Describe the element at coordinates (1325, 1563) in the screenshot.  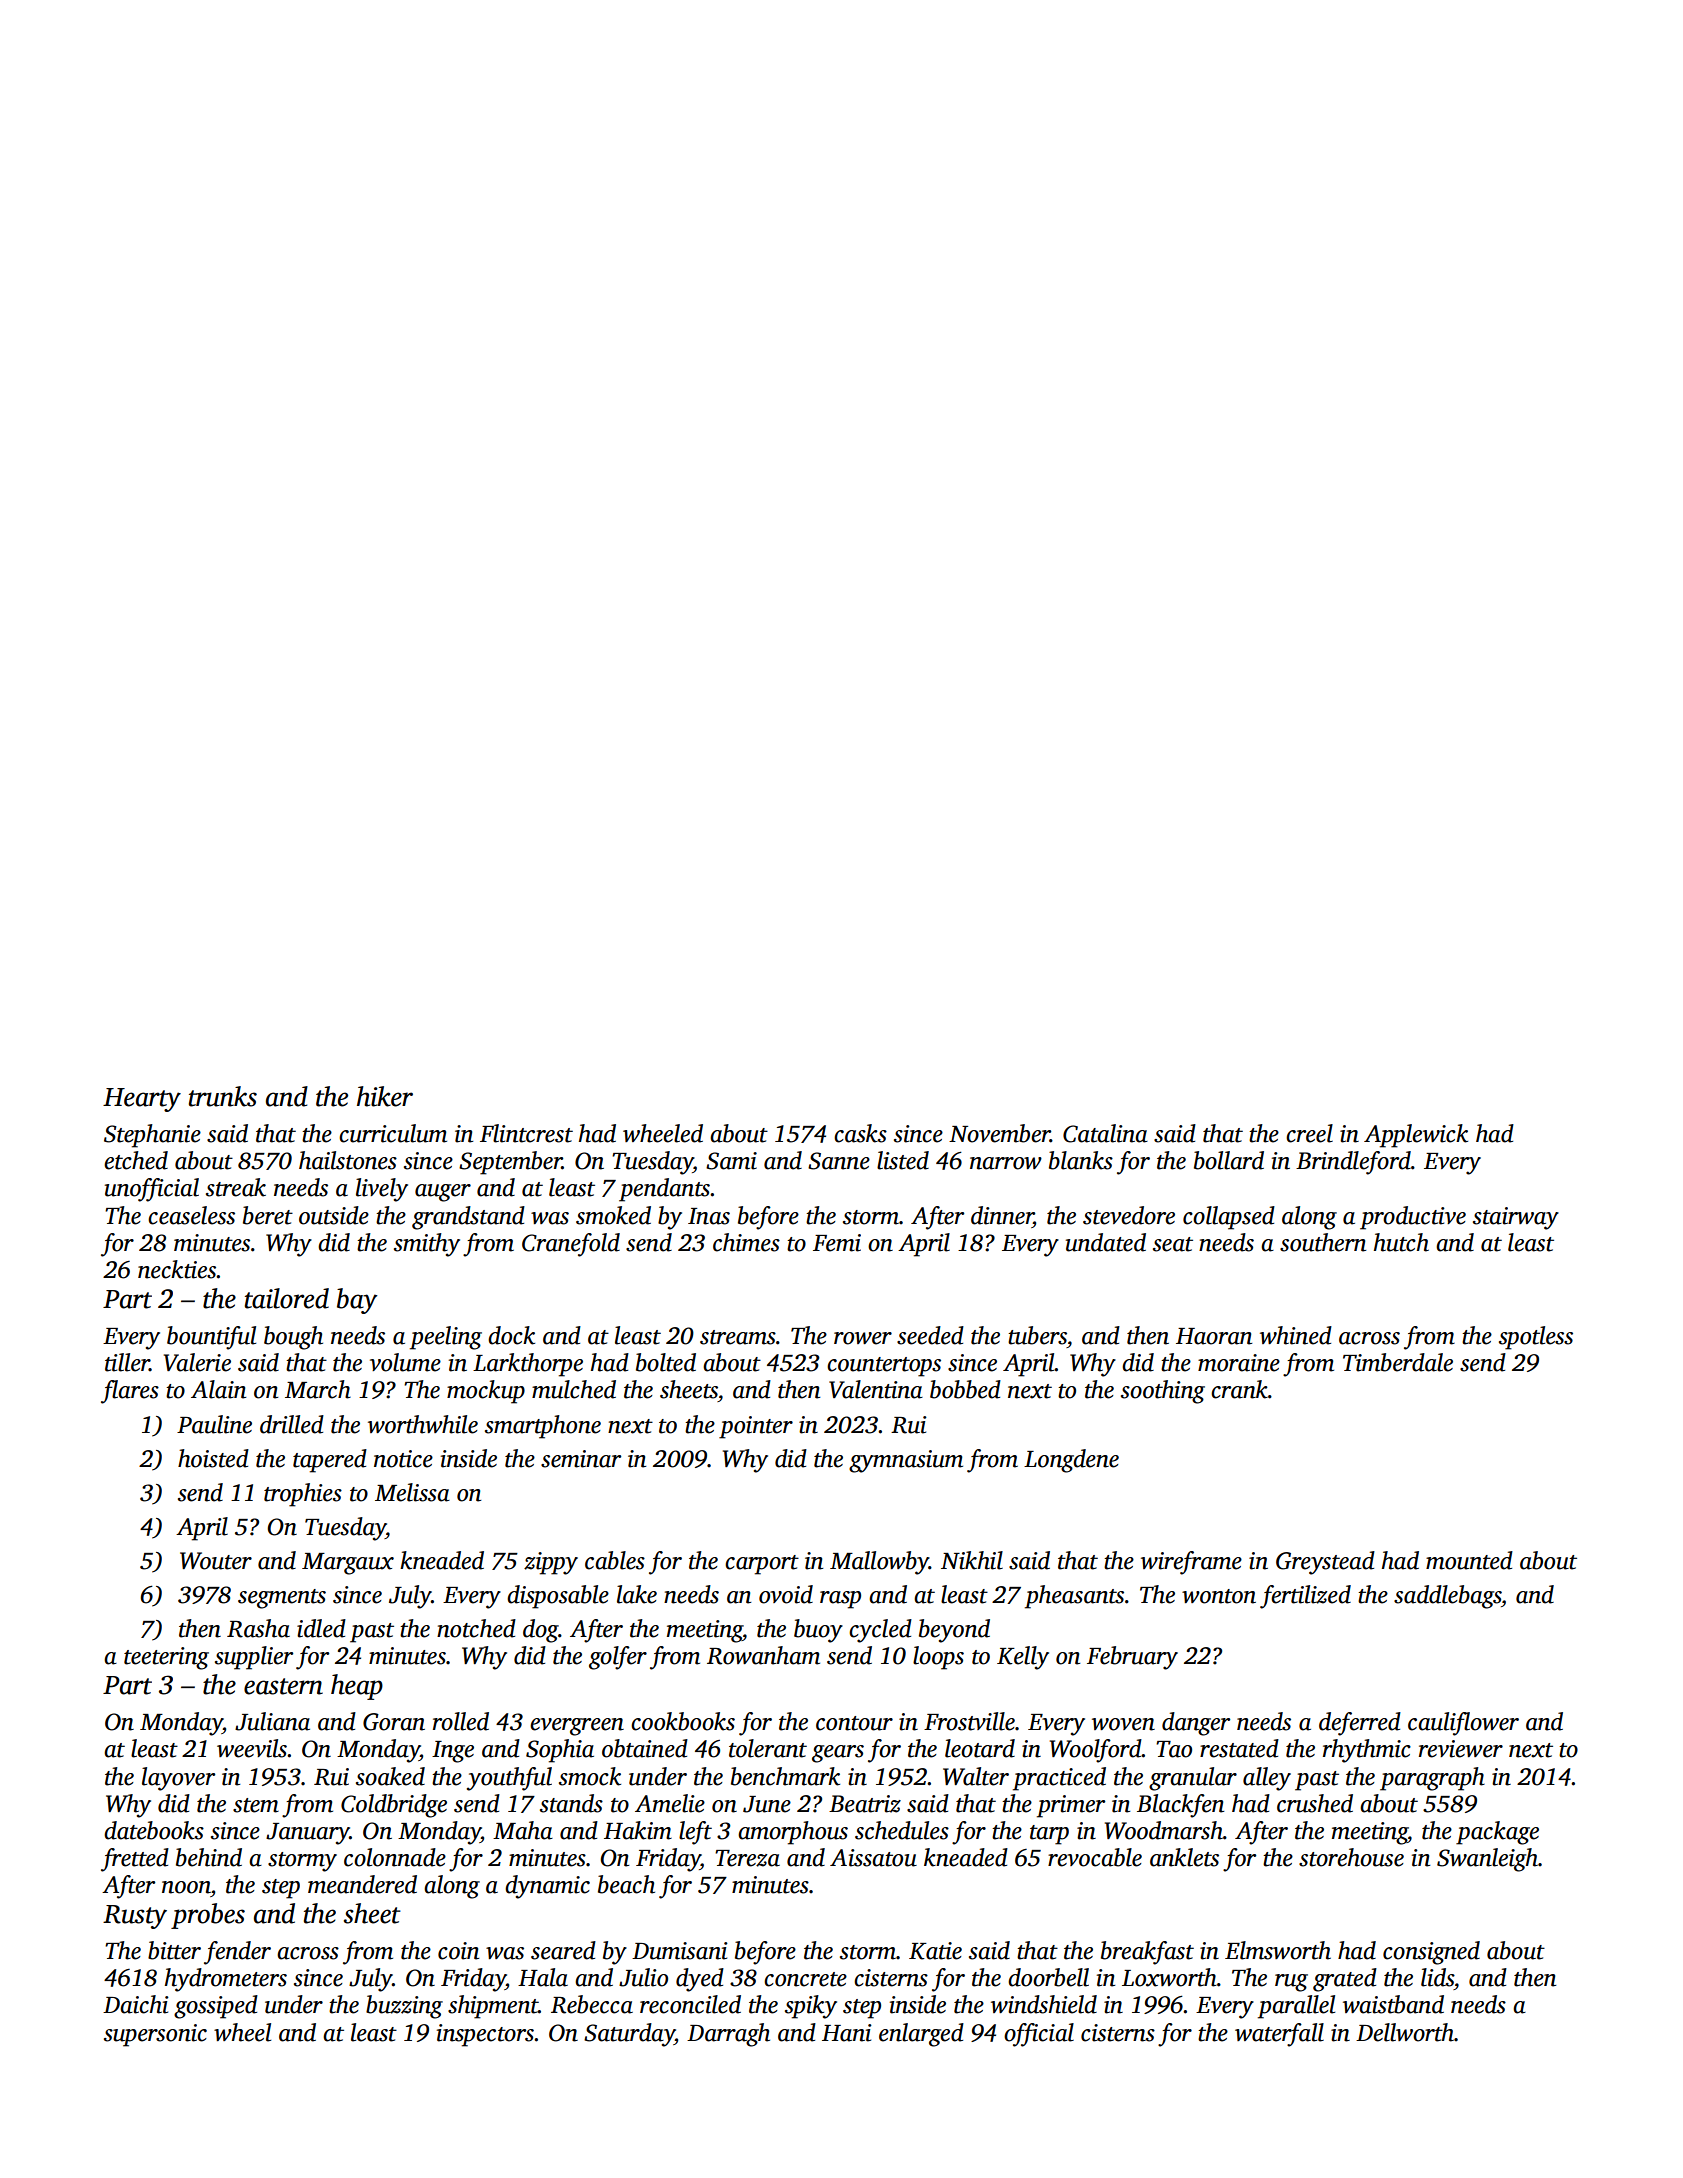
I see `Greystead` at that location.
